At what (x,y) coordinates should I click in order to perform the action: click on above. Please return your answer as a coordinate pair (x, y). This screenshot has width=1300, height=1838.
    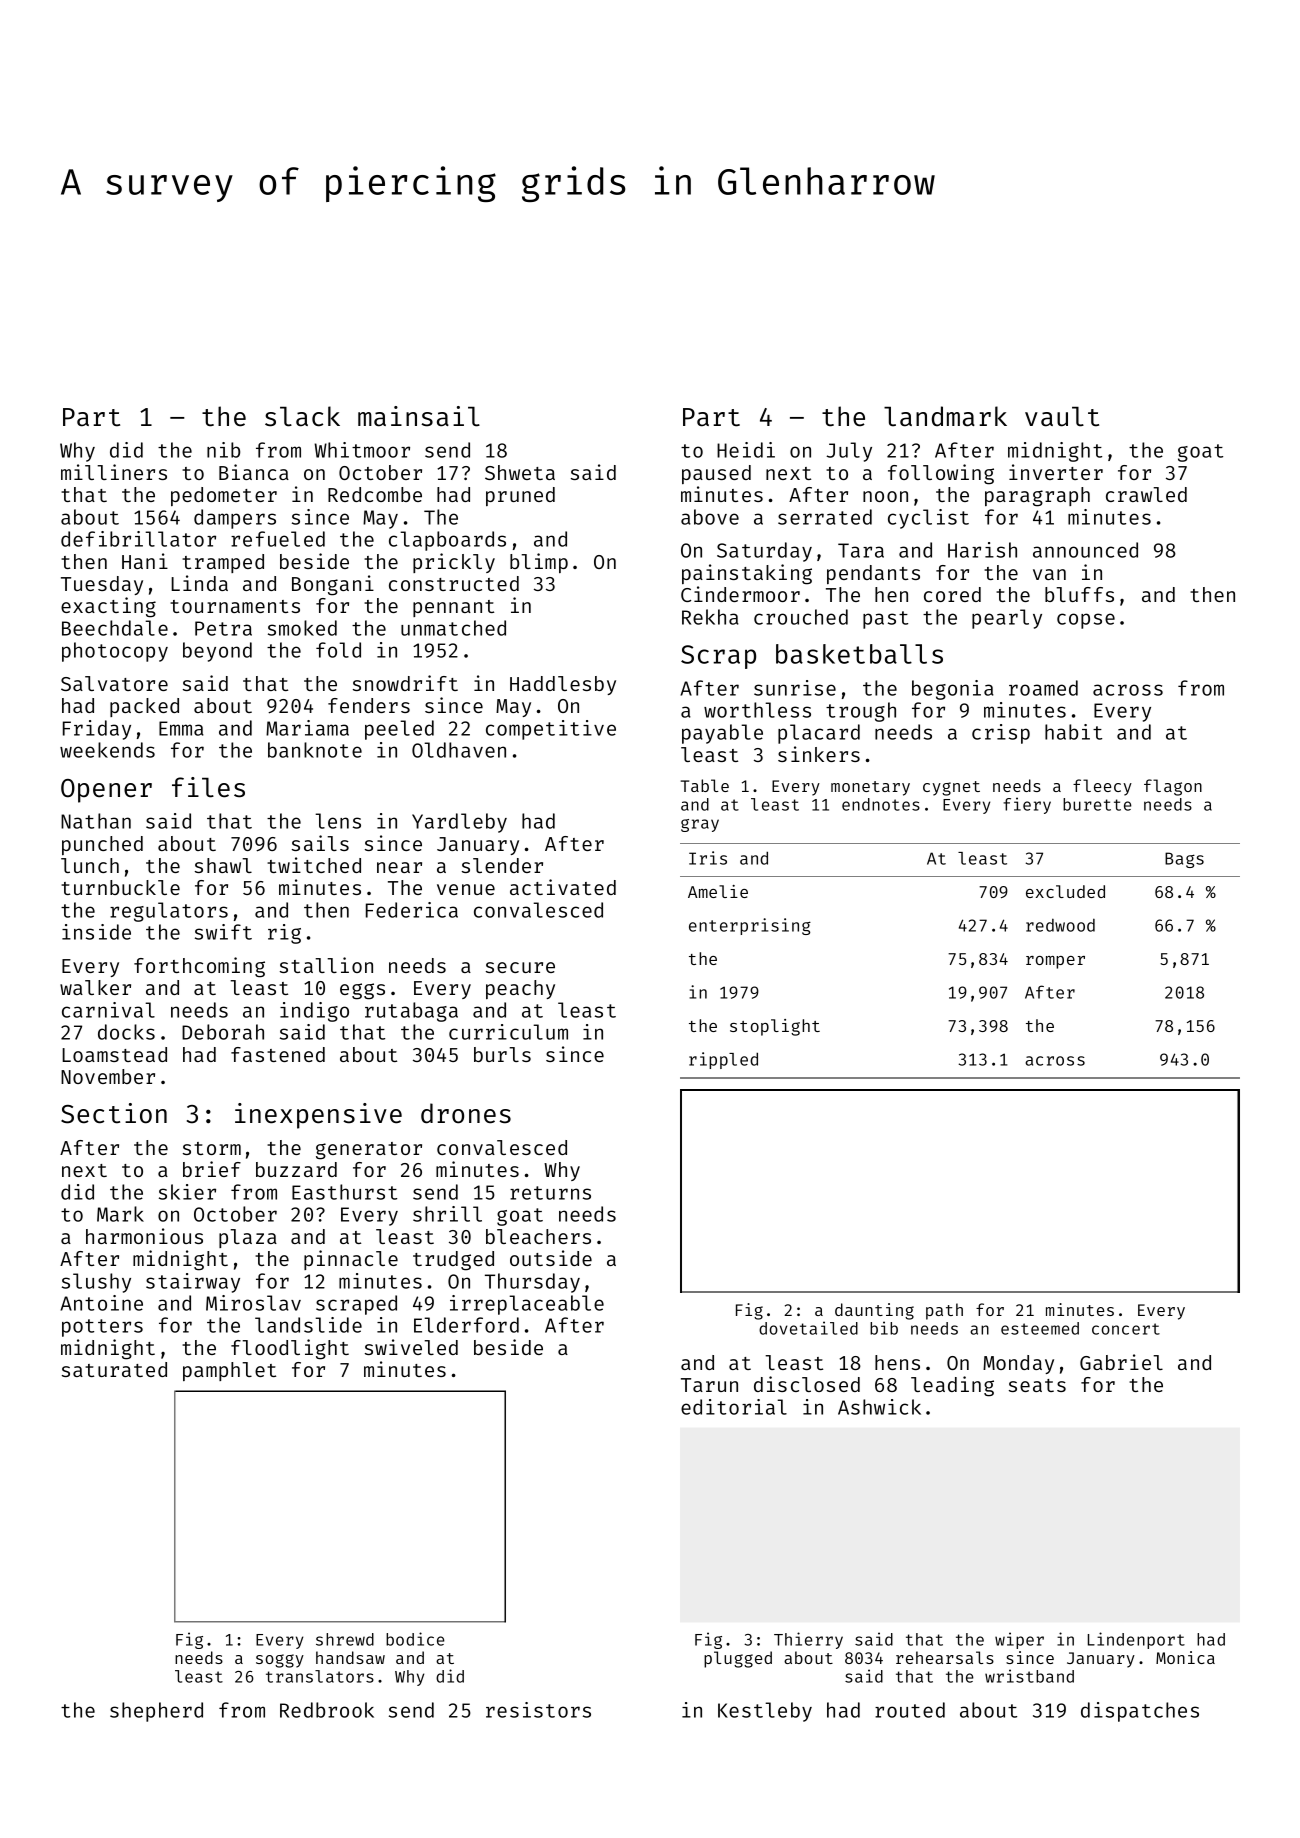
    Looking at the image, I should click on (710, 517).
